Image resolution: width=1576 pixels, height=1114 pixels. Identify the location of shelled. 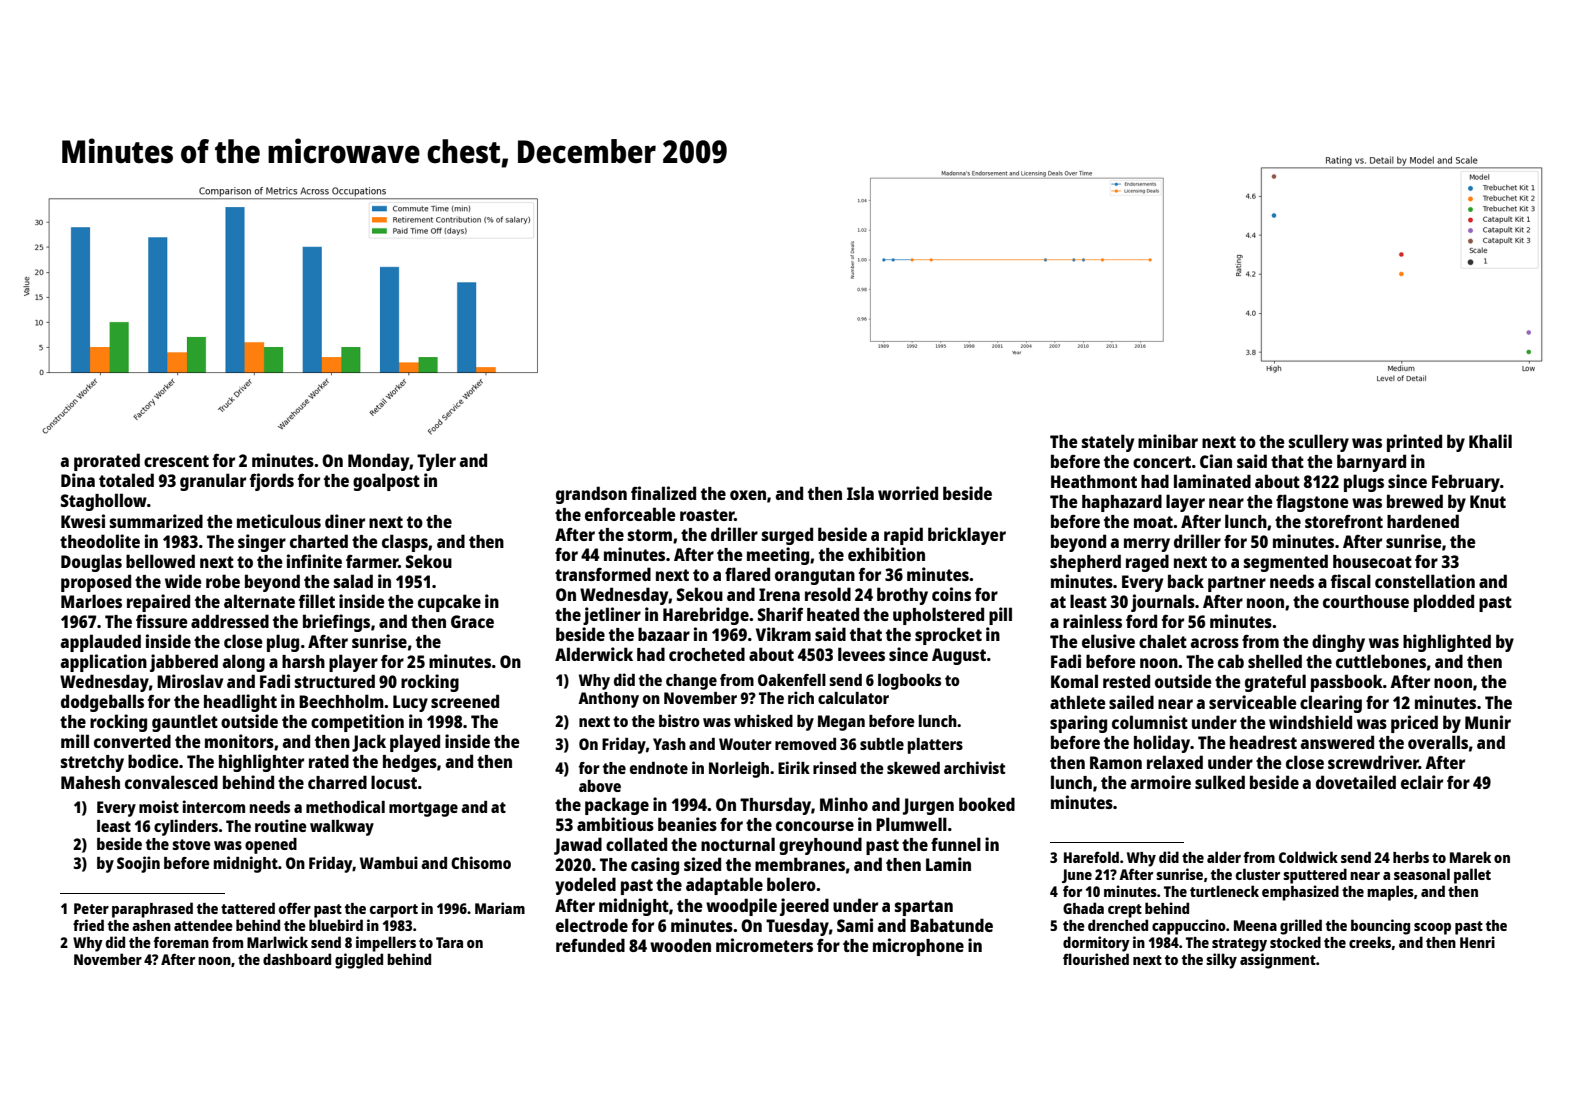
(1275, 661).
